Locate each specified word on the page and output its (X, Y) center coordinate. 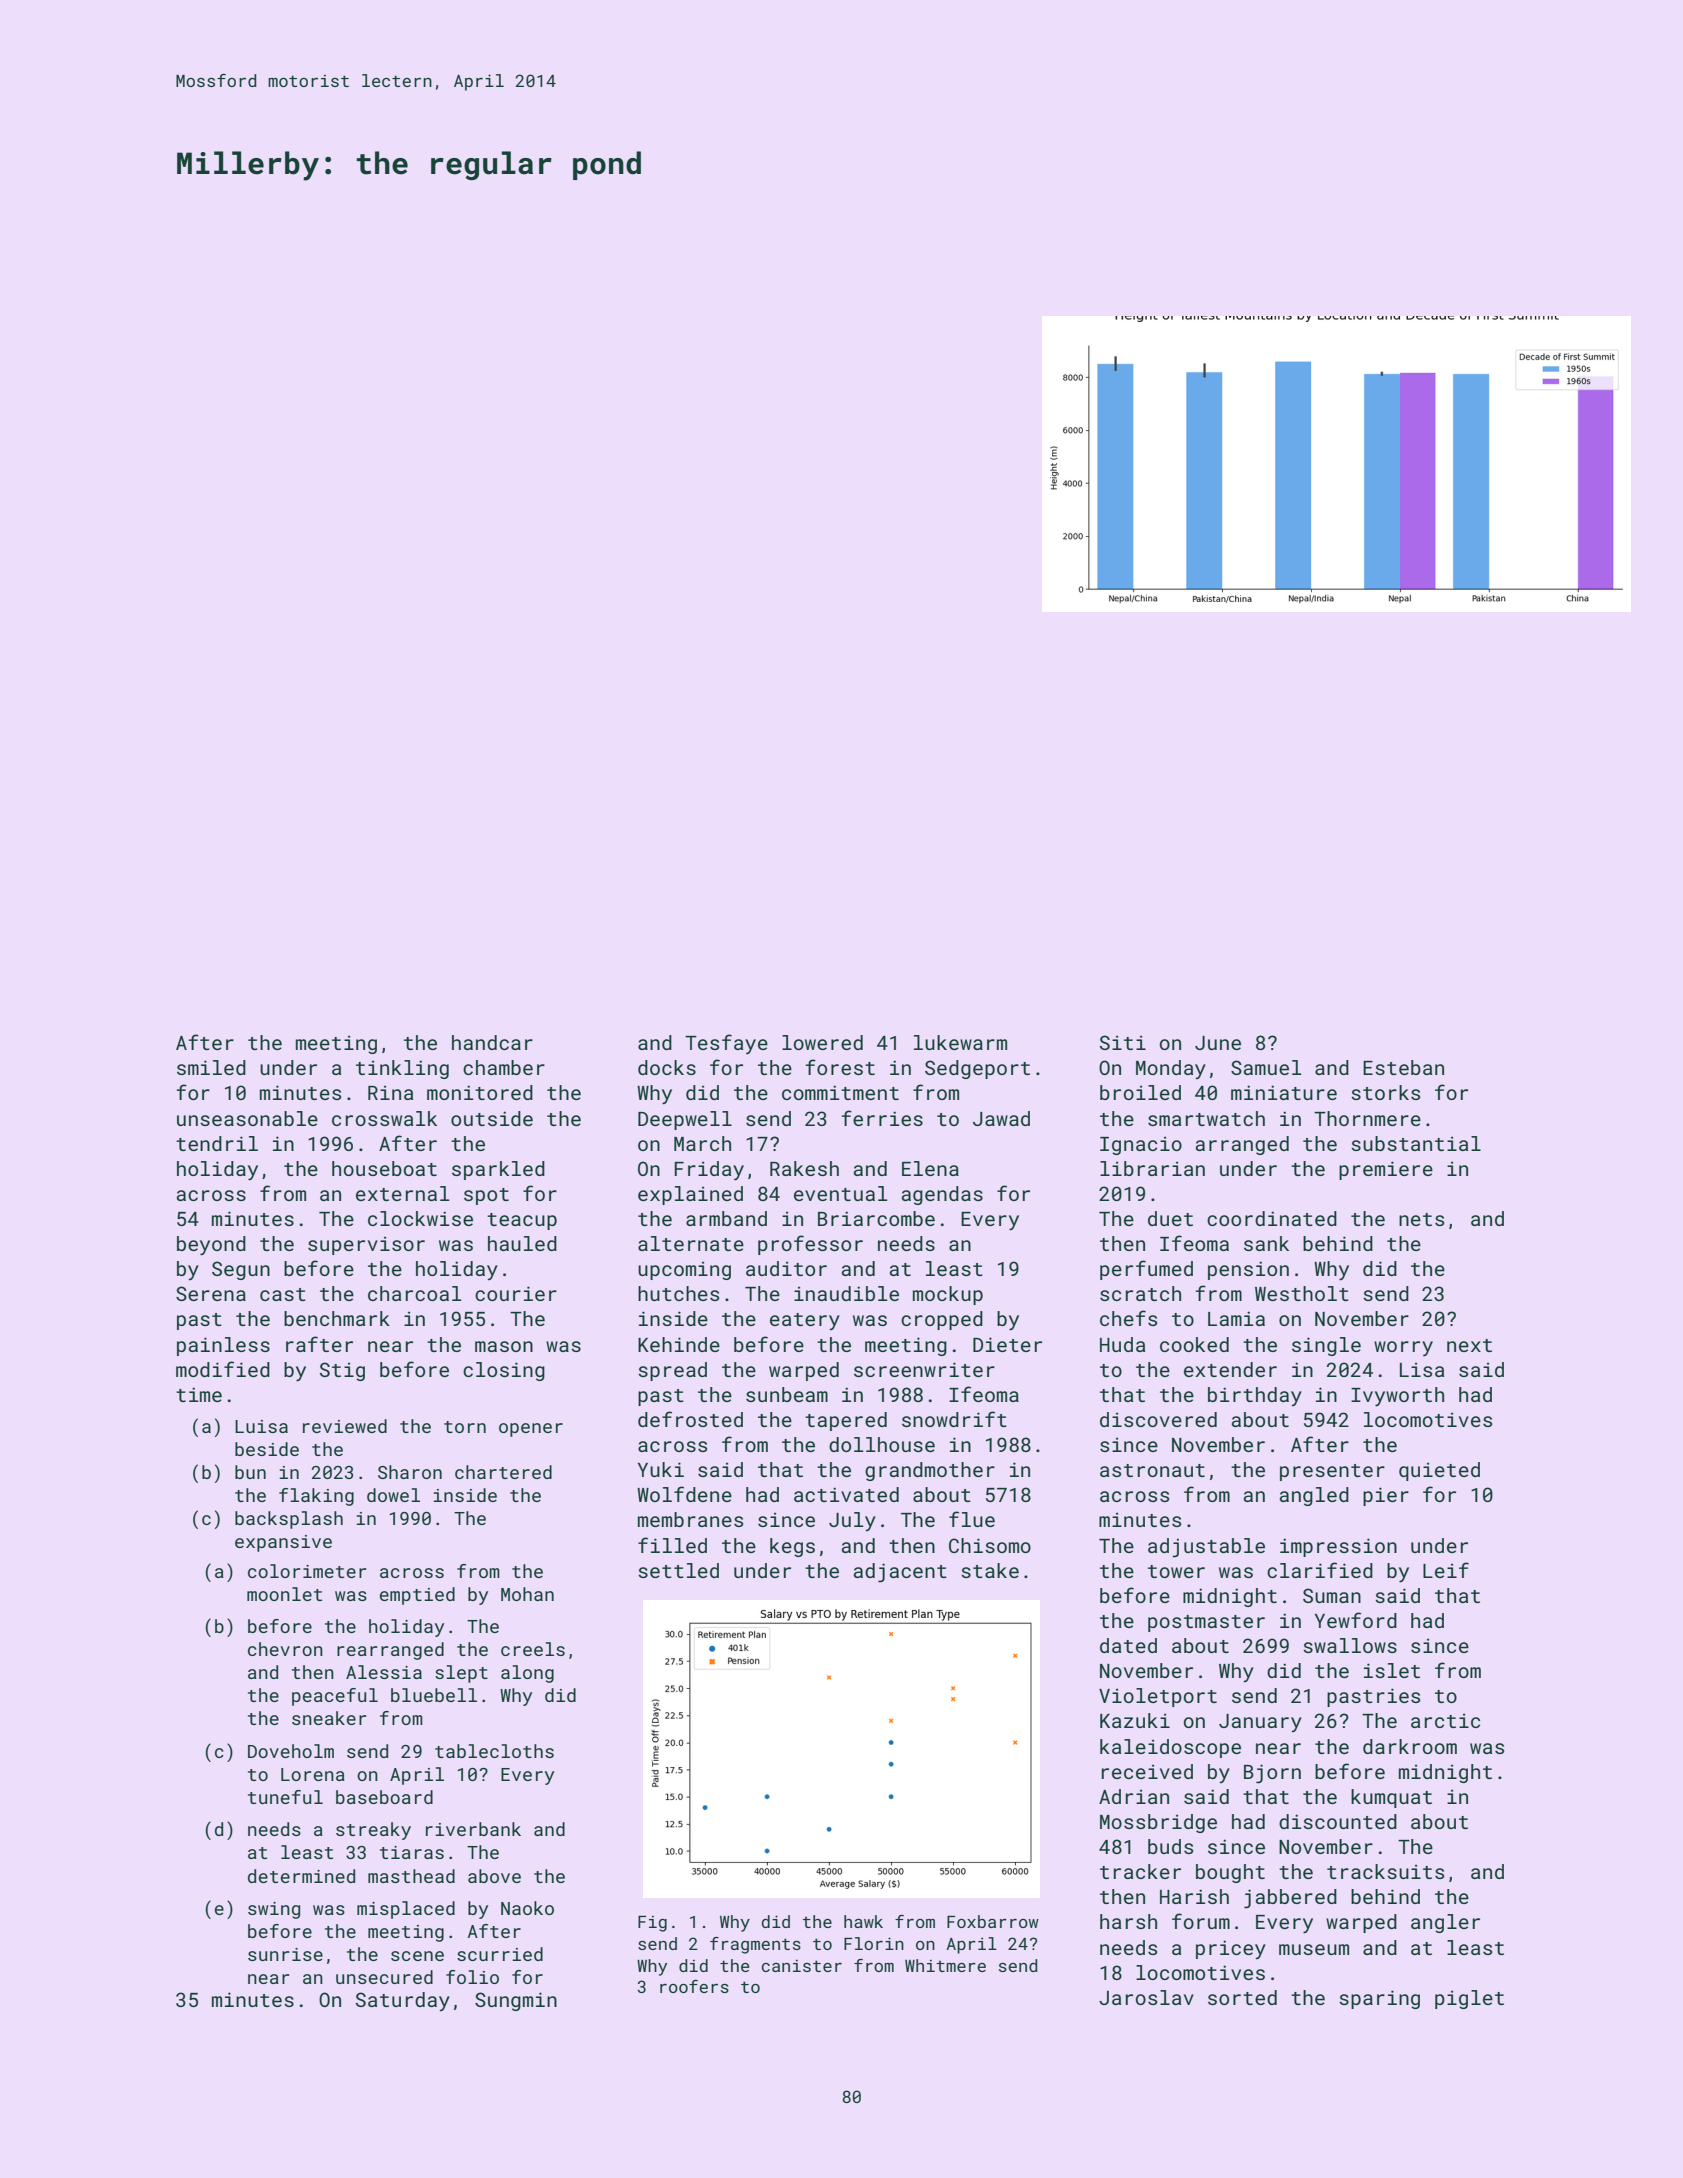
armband (726, 1218)
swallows (1350, 1645)
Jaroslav (1146, 1997)
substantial (1416, 1143)
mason (504, 1346)
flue (972, 1519)
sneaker (329, 1718)
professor (810, 1245)
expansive (283, 1543)
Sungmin (516, 2001)
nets (1421, 1219)
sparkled (498, 1170)
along (527, 1674)
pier (1386, 1496)
